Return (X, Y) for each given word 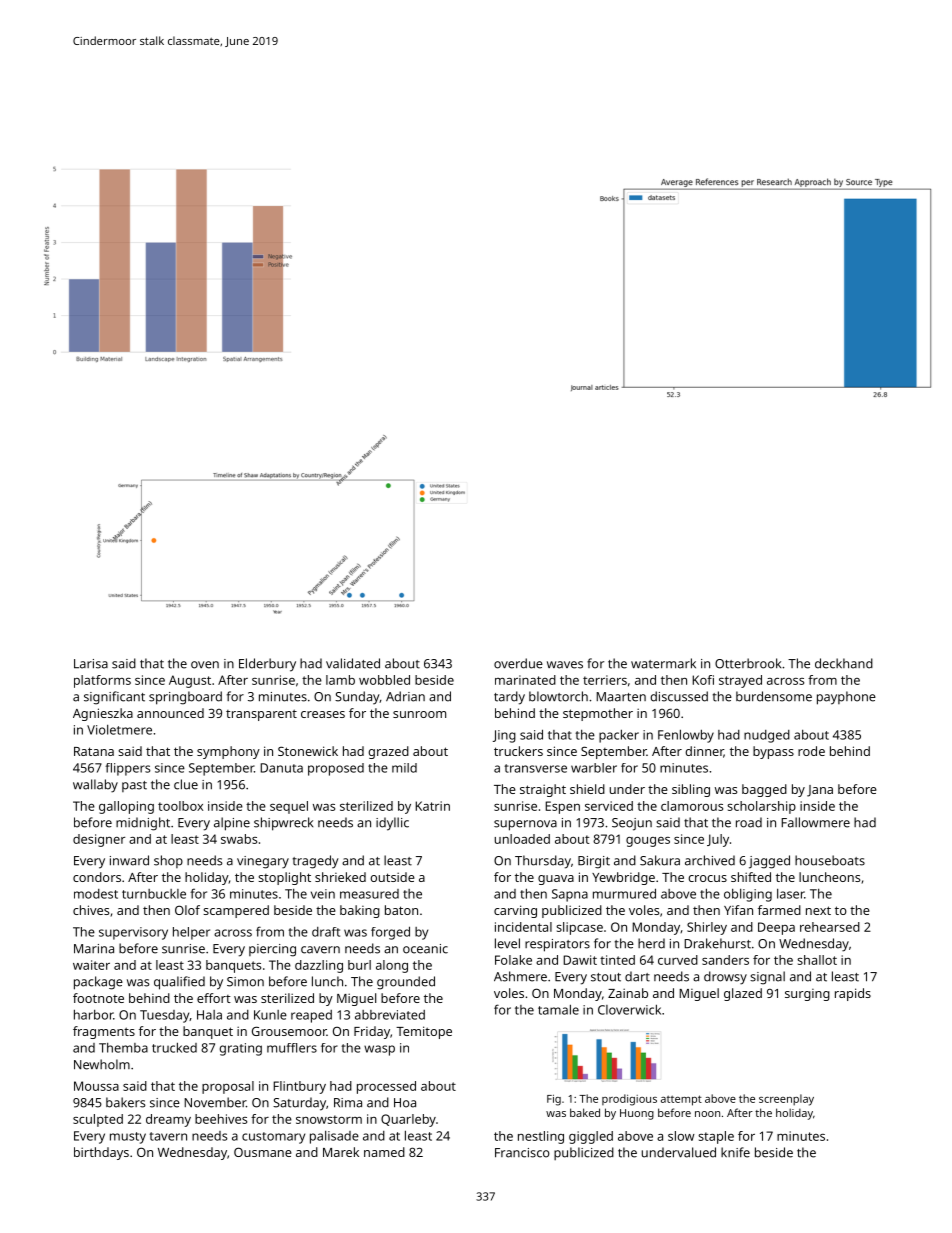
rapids (853, 994)
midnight (143, 824)
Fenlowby (686, 736)
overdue (518, 663)
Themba (123, 1048)
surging (807, 995)
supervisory (133, 933)
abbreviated (390, 1015)
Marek (341, 1152)
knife (735, 1152)
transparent (261, 715)
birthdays (101, 1153)
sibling (691, 790)
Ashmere (520, 976)
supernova (525, 825)
